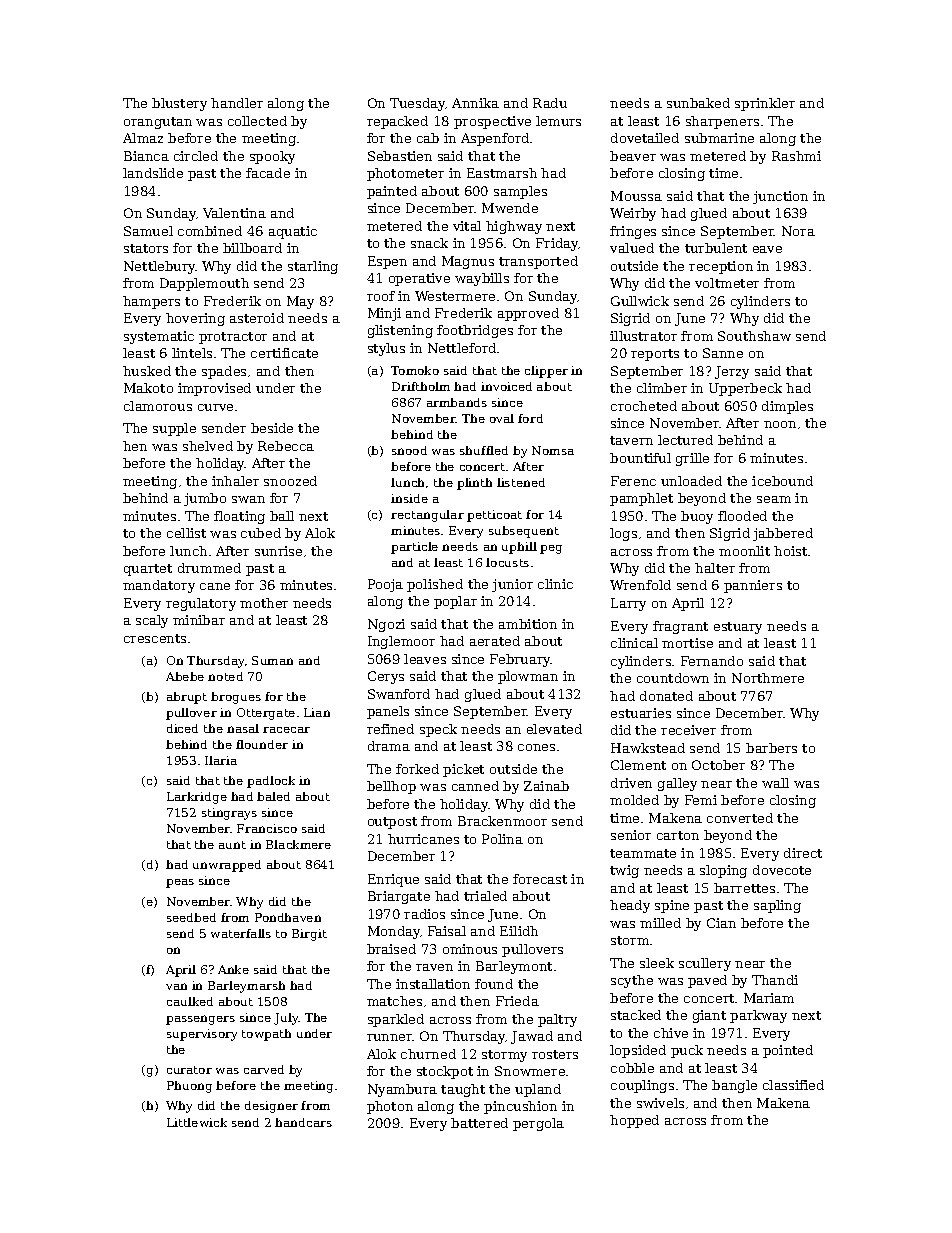 The width and height of the page is (952, 1233). What do you see at coordinates (672, 906) in the page?
I see `spine` at bounding box center [672, 906].
